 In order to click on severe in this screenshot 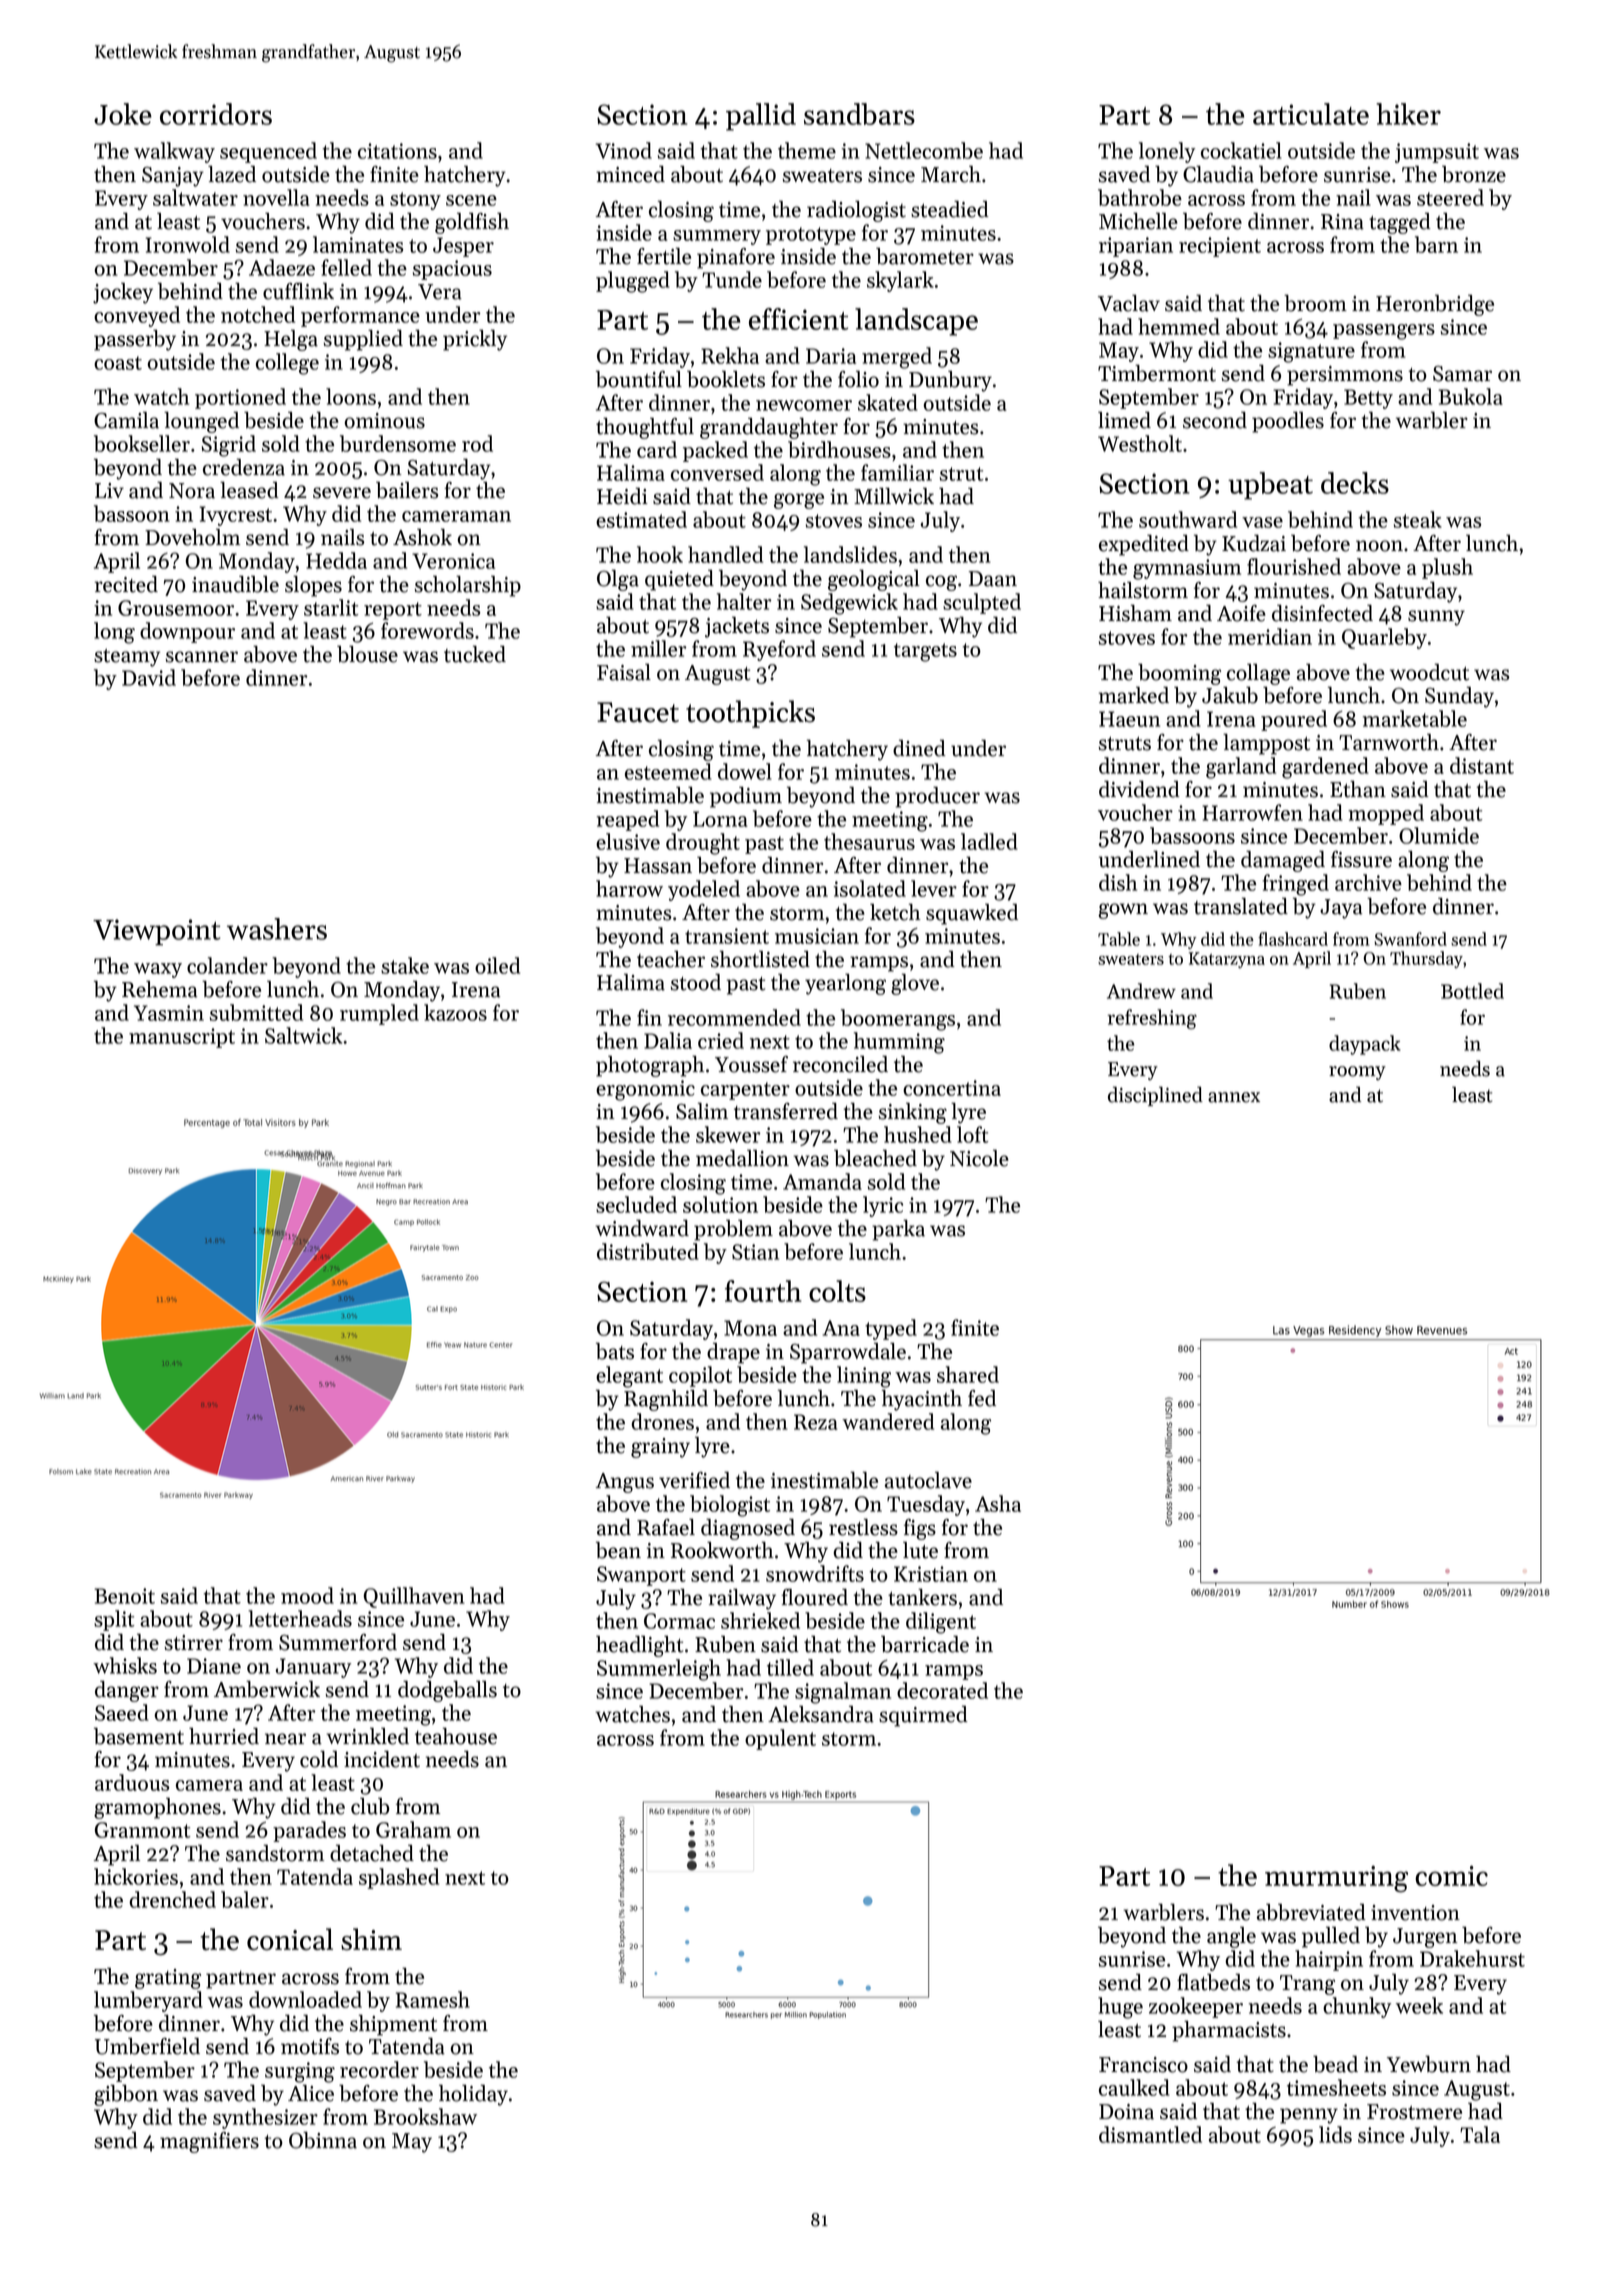, I will do `click(342, 493)`.
